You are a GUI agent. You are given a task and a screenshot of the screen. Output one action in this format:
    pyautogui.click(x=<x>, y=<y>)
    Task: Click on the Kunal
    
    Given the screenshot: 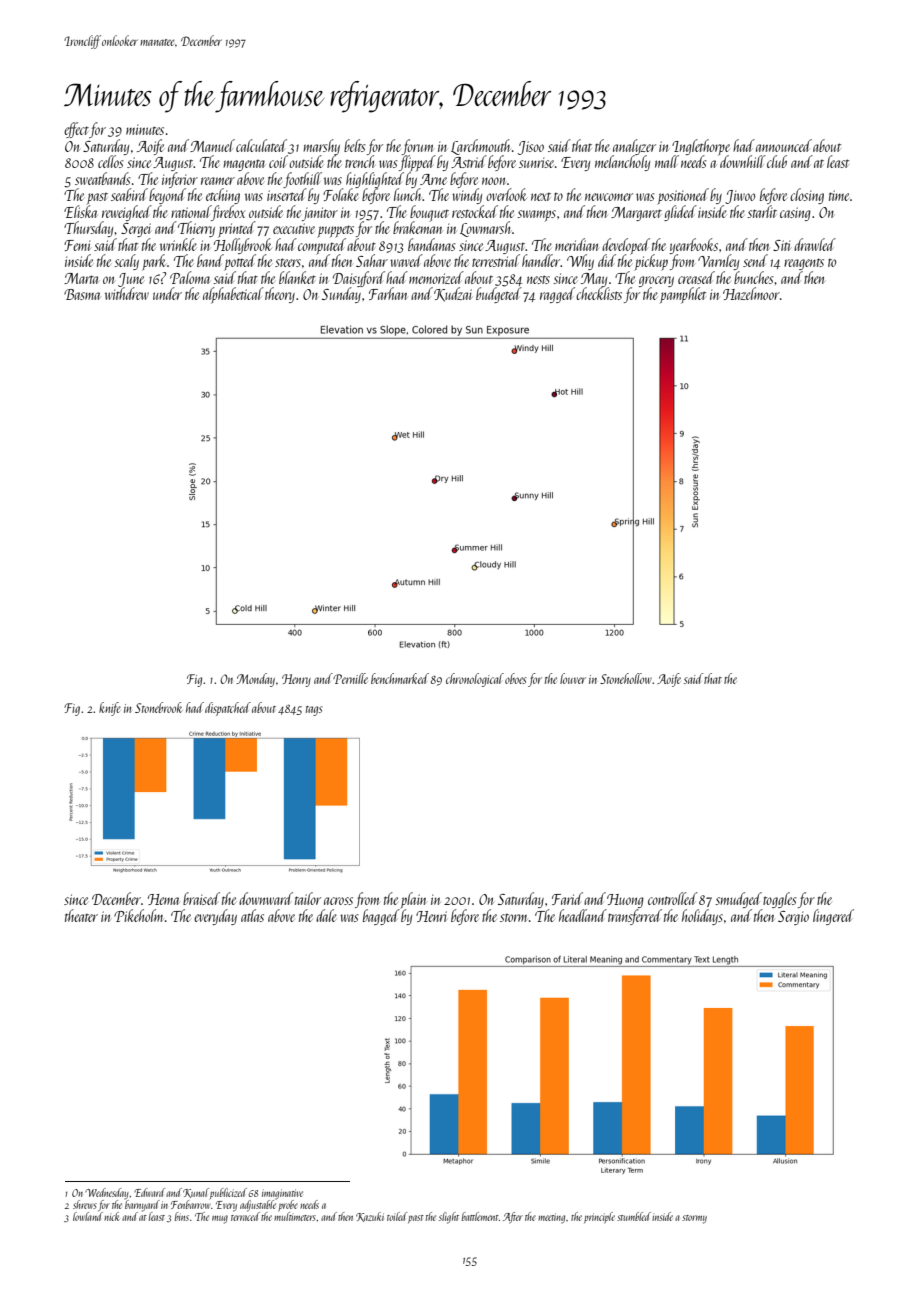 What is the action you would take?
    pyautogui.click(x=196, y=1193)
